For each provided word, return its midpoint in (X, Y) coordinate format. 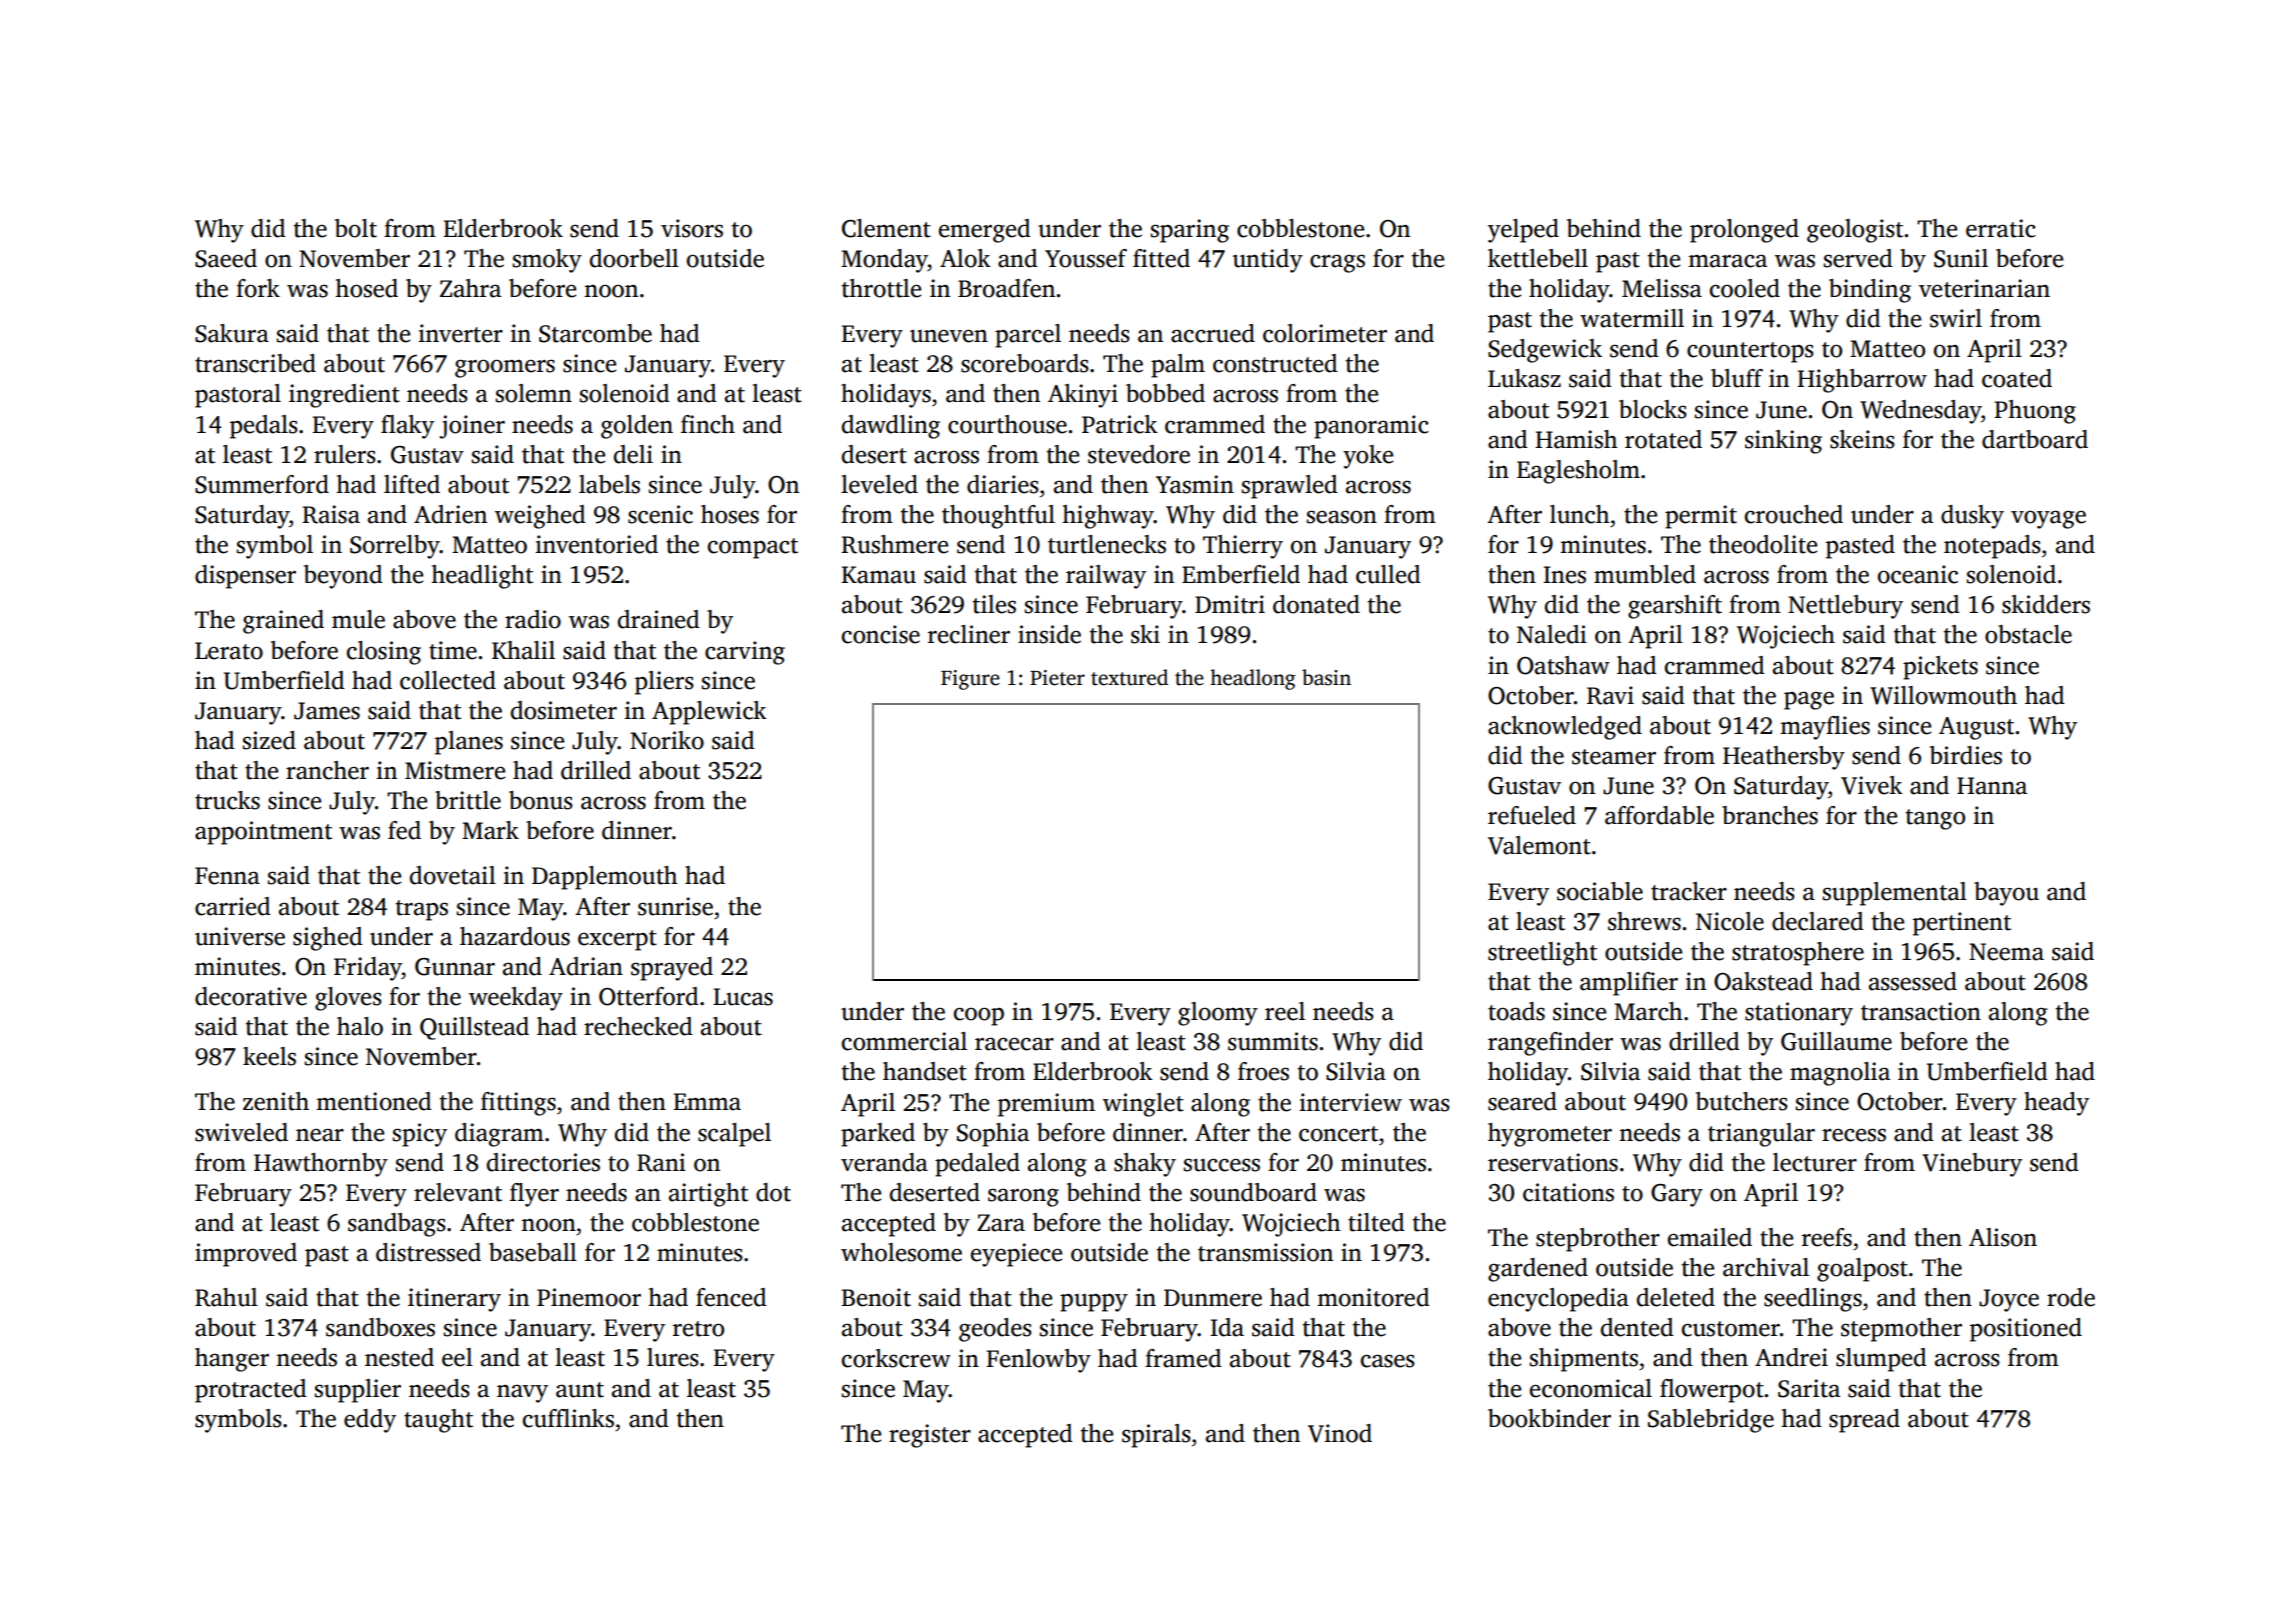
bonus (541, 800)
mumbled (1645, 574)
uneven (949, 336)
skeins (1862, 439)
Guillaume (1836, 1041)
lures (673, 1357)
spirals (1156, 1436)
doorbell (634, 258)
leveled (879, 484)
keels (269, 1056)
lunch (1580, 514)
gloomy (1218, 1014)
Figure (970, 680)
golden (637, 427)
